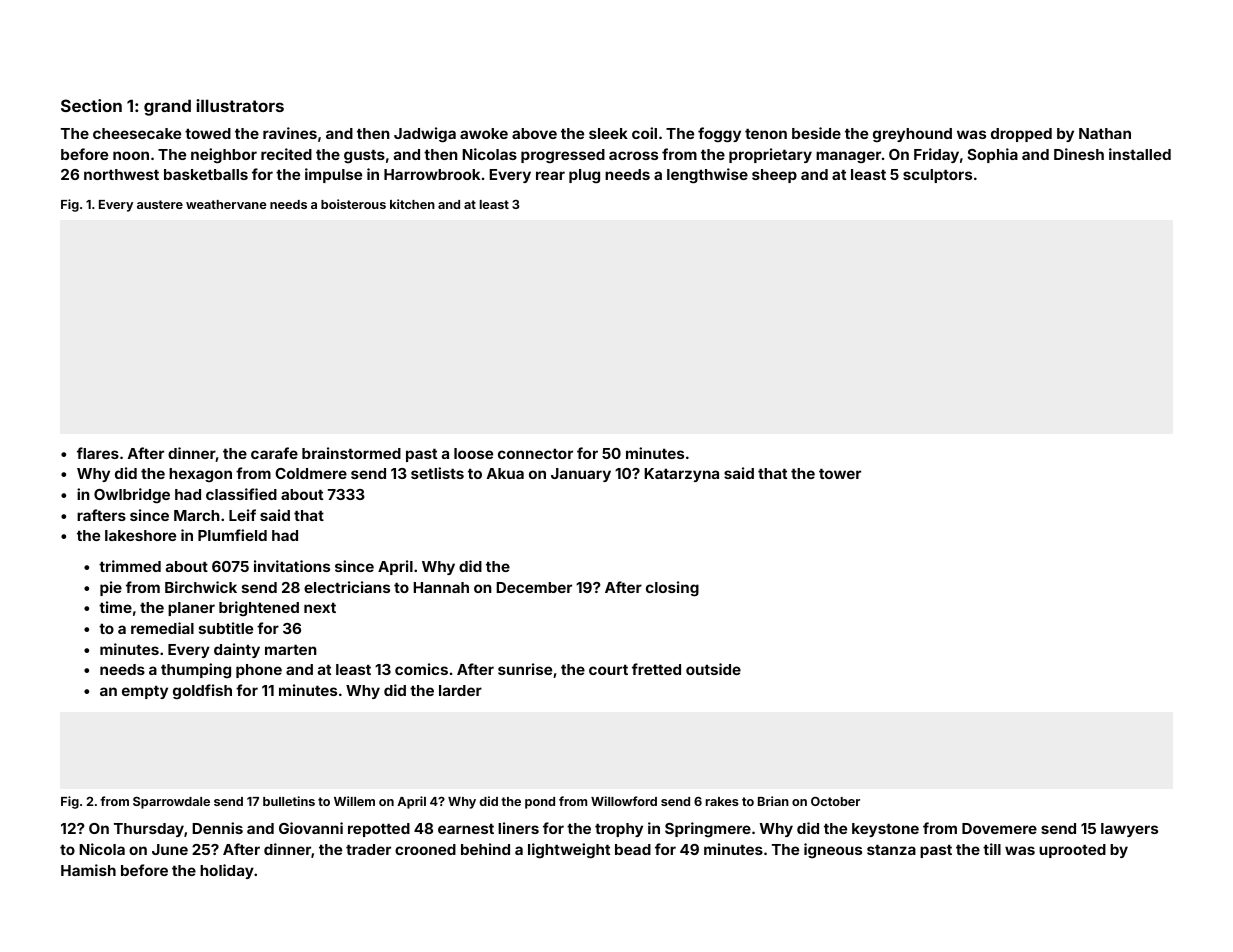  I want to click on across, so click(633, 155).
